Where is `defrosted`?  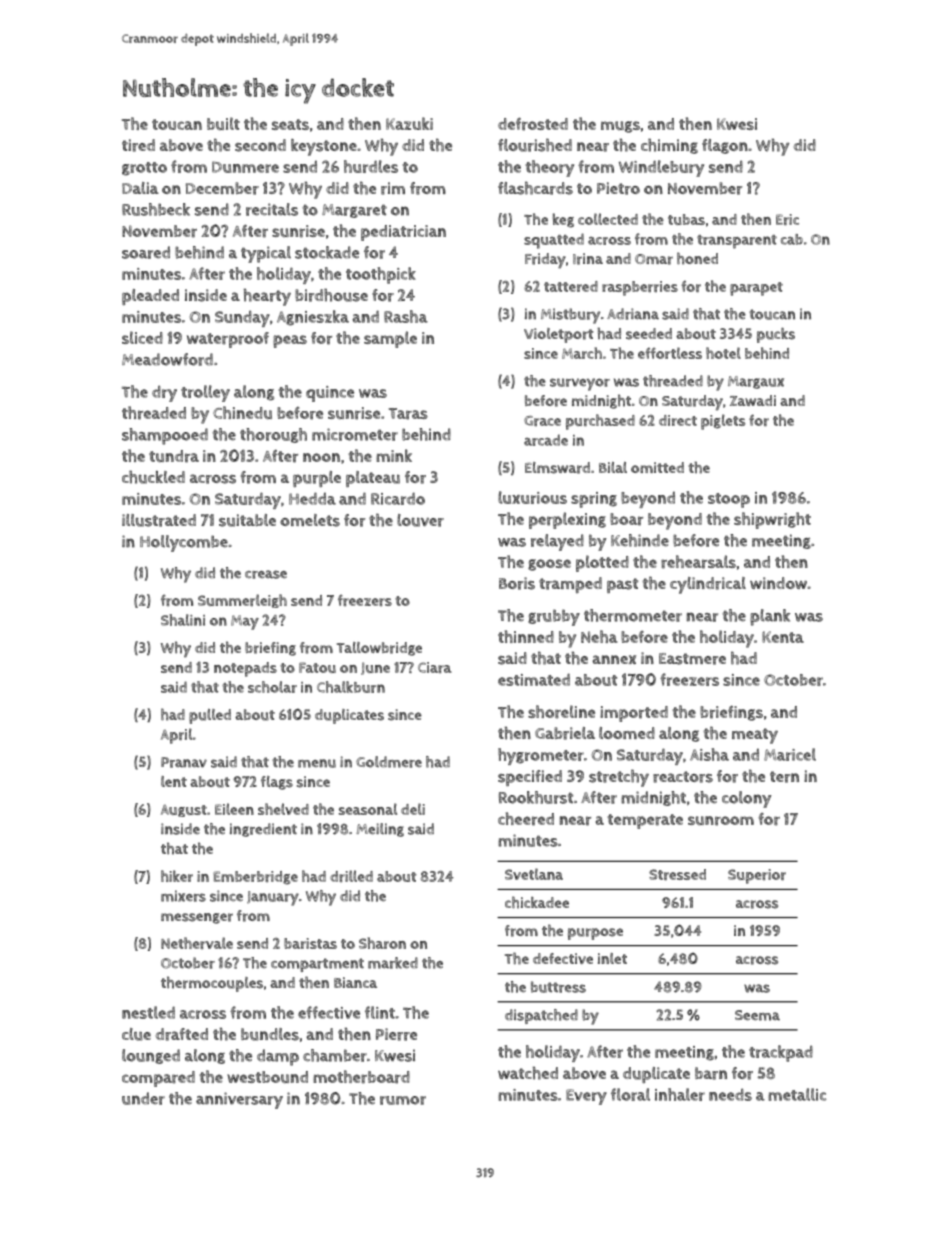
defrosted is located at coordinates (533, 124).
